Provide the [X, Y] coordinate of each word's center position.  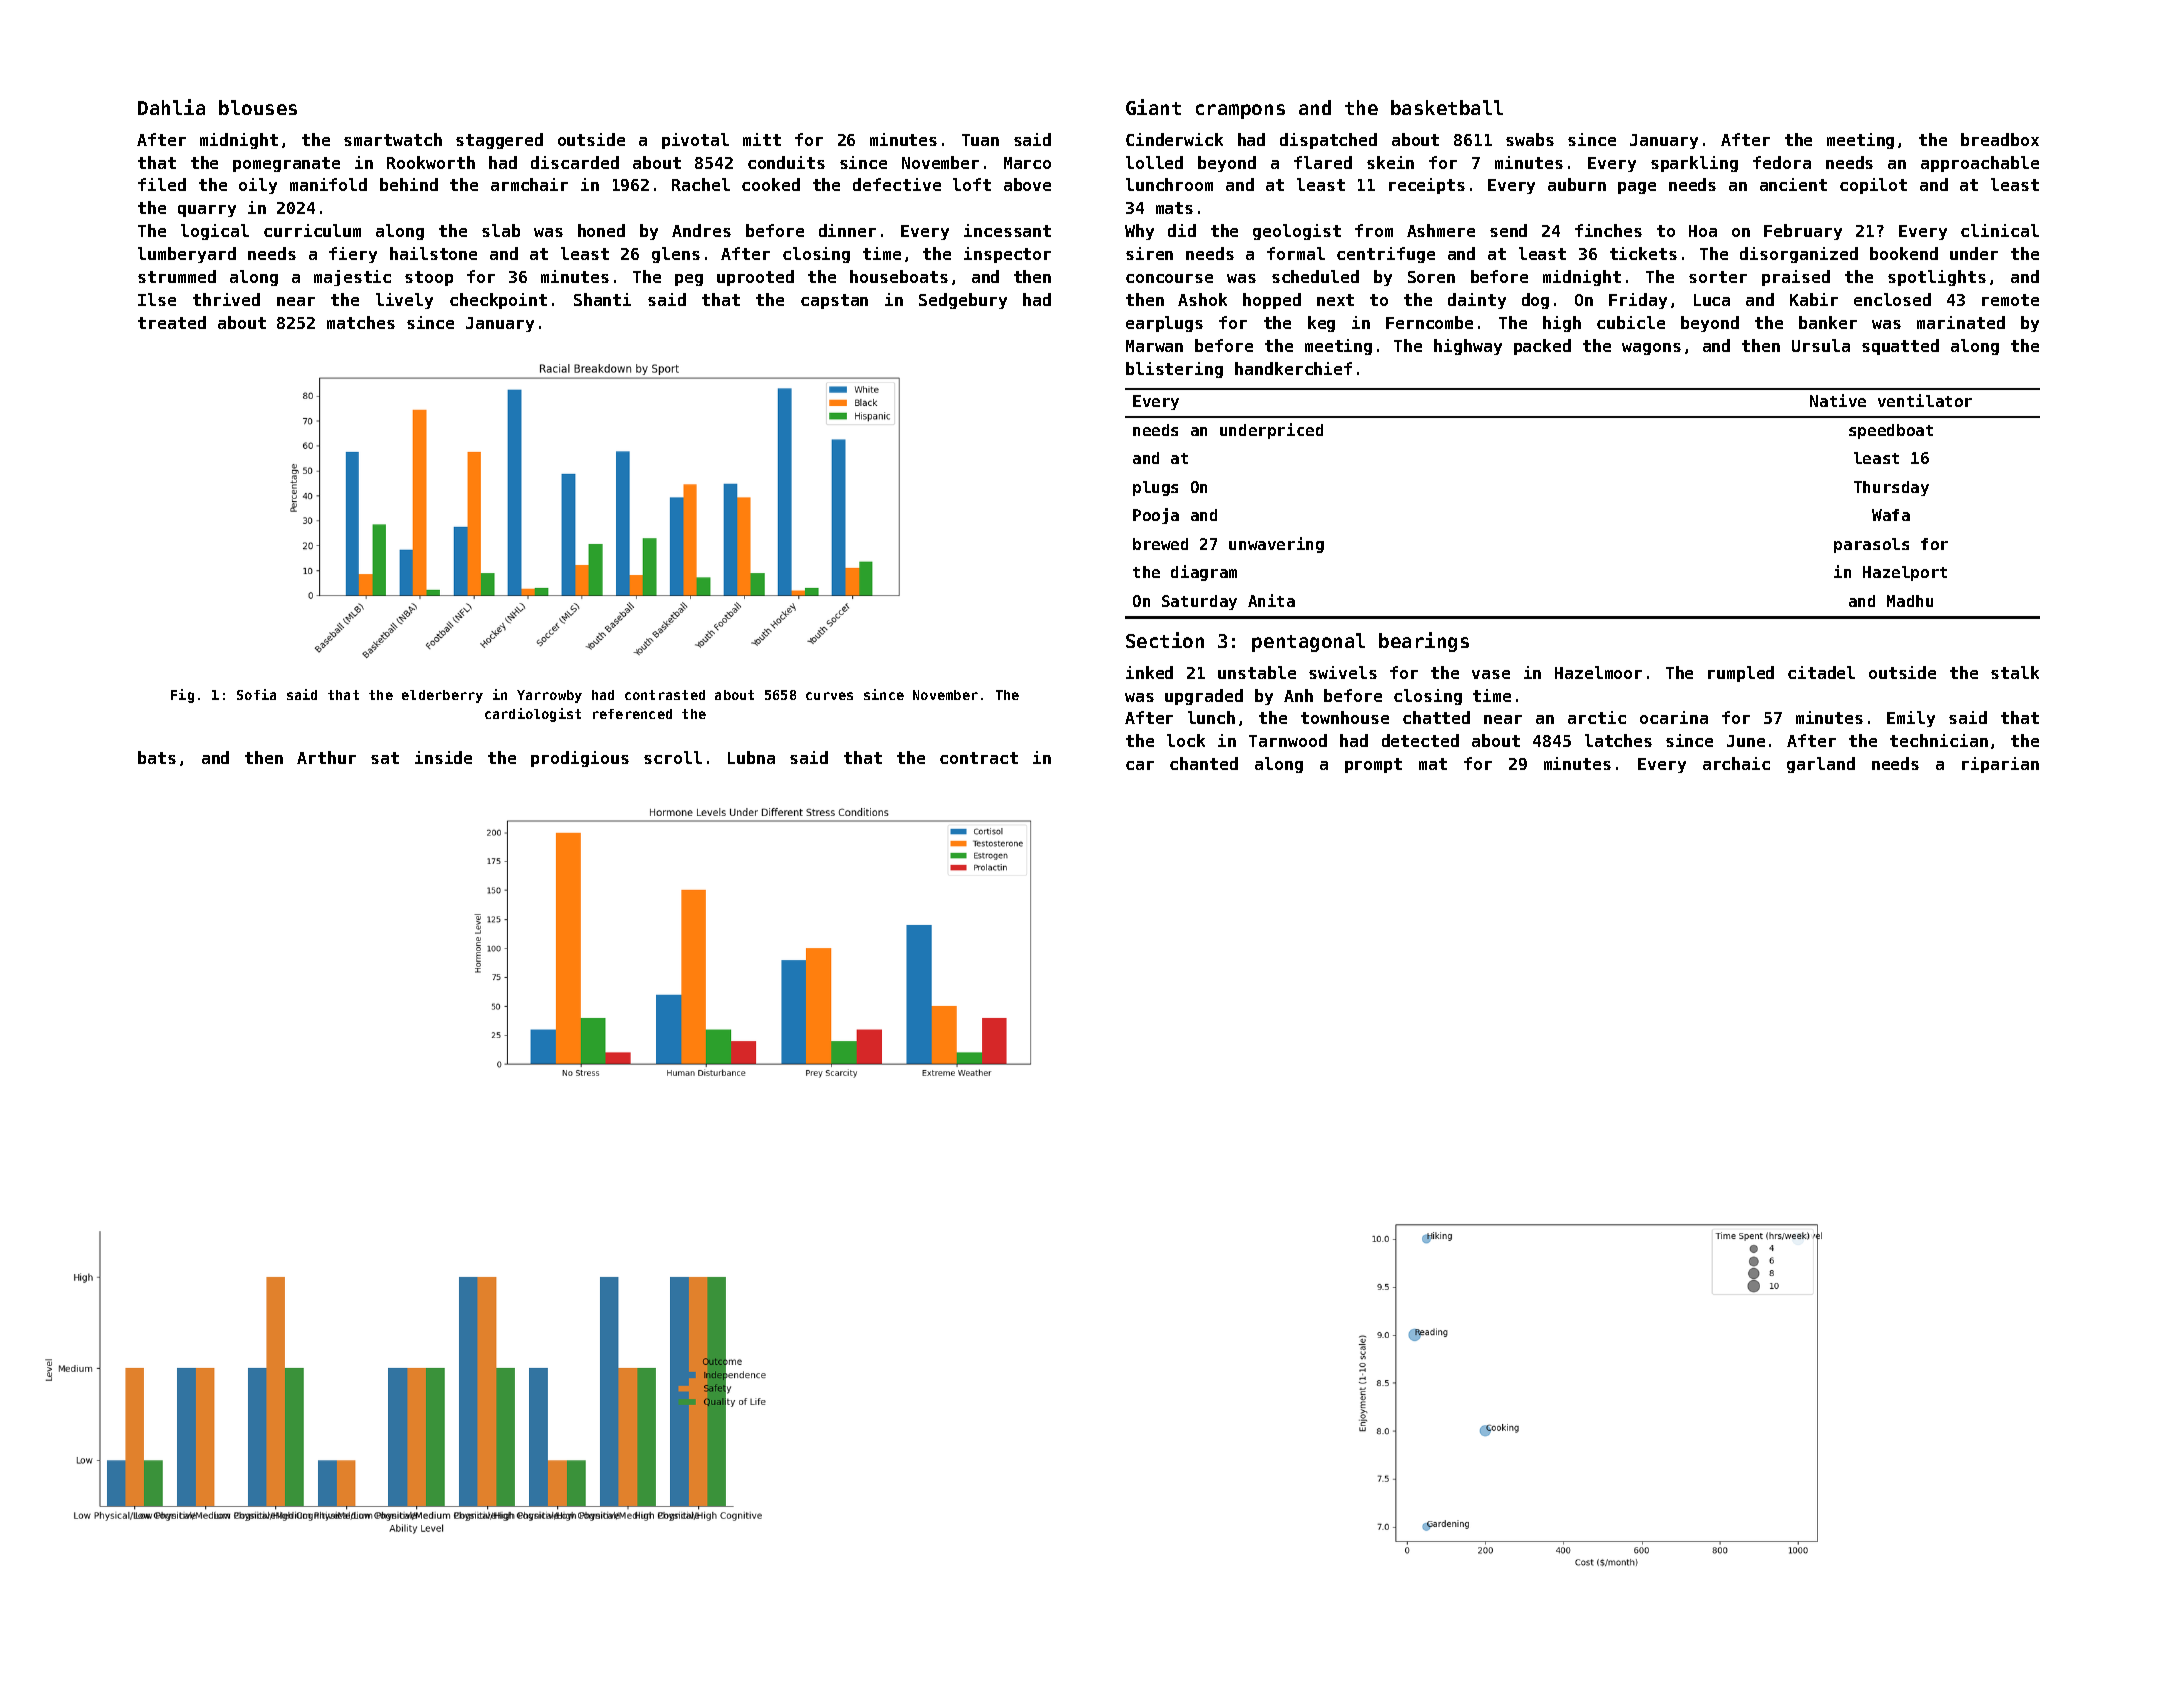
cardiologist [533, 715]
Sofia [256, 694]
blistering [1174, 370]
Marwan [1154, 346]
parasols [1871, 545]
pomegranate [286, 164]
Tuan [980, 140]
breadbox [2000, 139]
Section [1165, 640]
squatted [1900, 347]
